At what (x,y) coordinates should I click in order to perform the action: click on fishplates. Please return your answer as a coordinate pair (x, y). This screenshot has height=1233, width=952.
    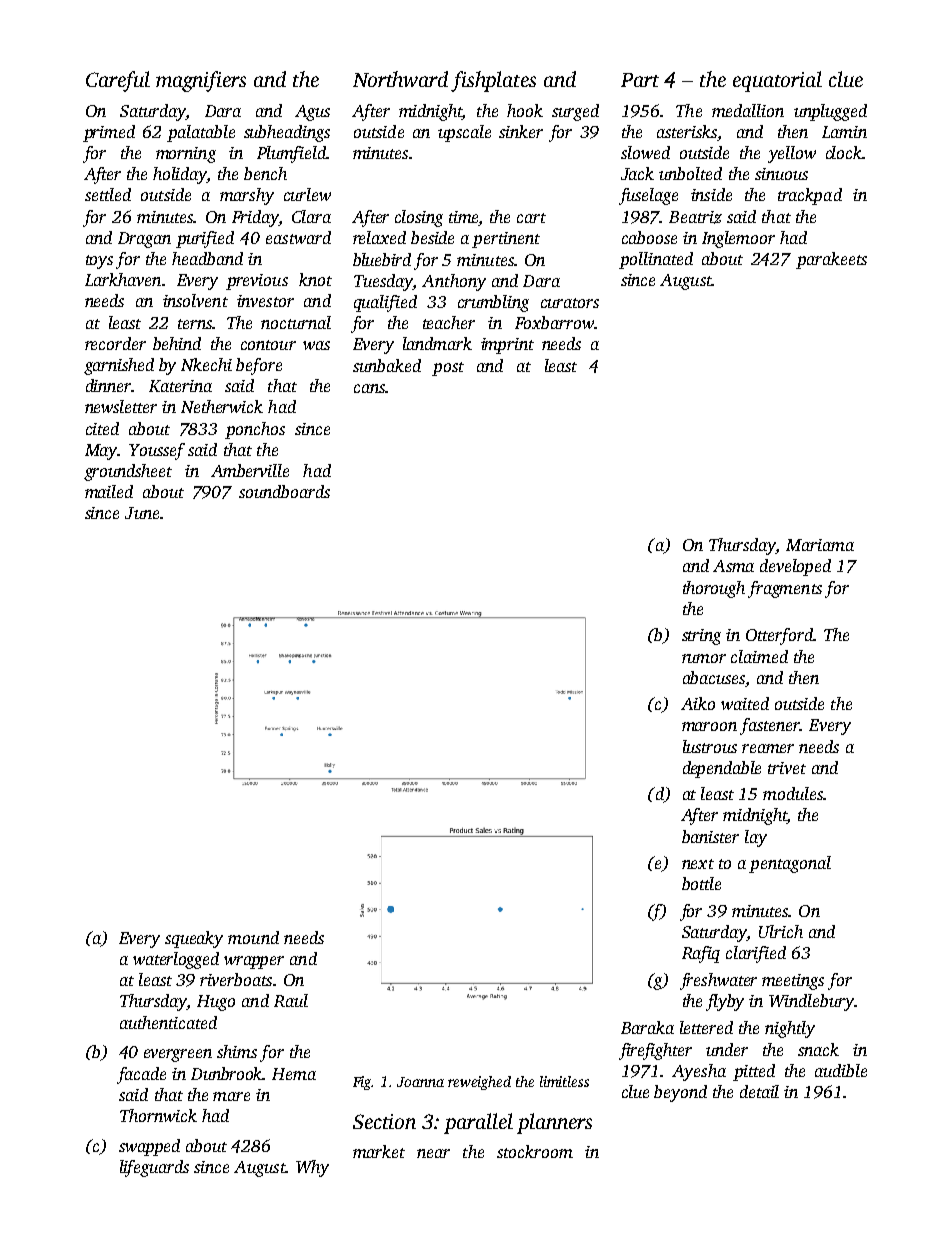
    Looking at the image, I should click on (493, 81).
